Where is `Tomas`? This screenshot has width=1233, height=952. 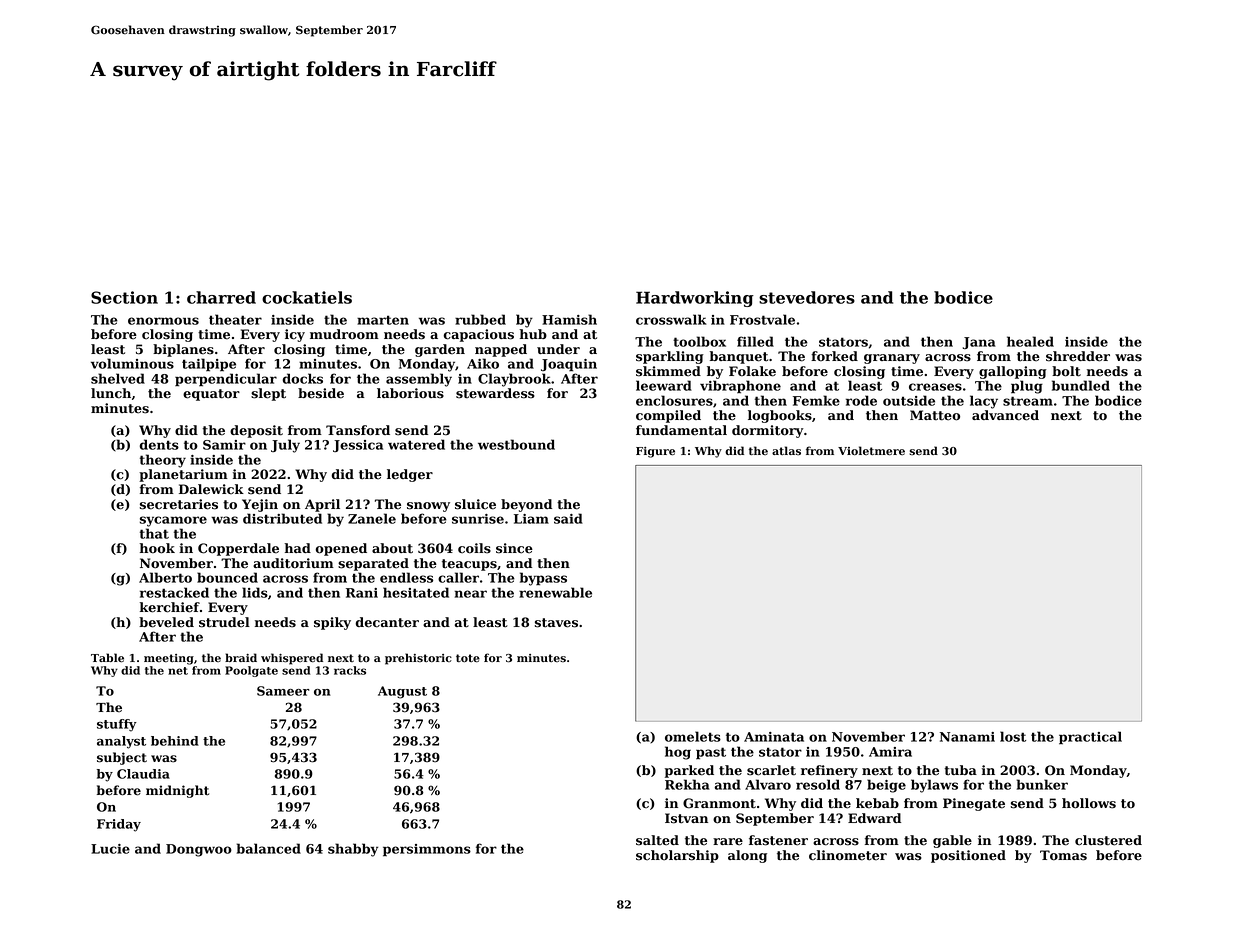
Tomas is located at coordinates (1063, 855).
